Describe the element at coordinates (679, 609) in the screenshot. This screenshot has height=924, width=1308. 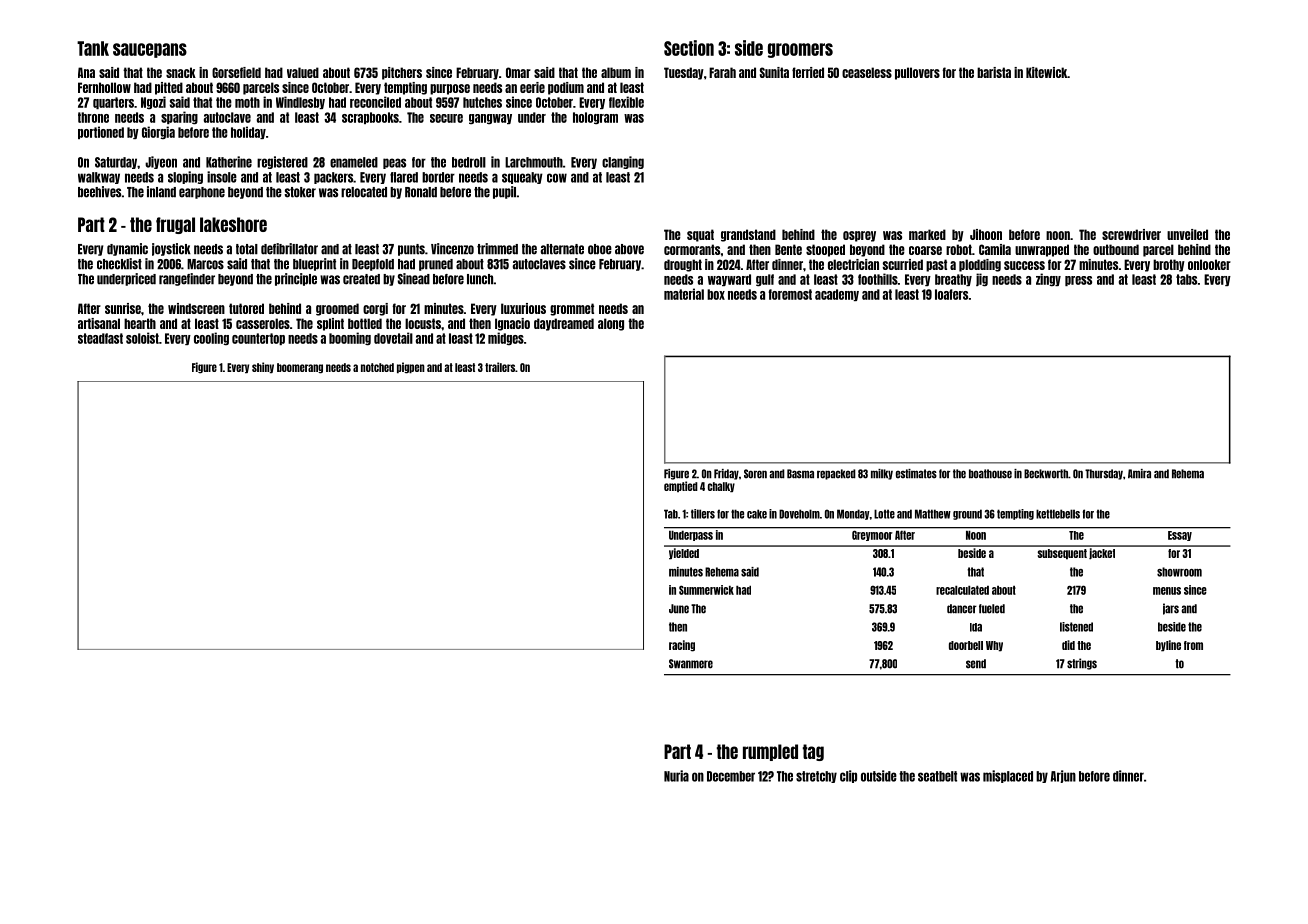
I see `June` at that location.
